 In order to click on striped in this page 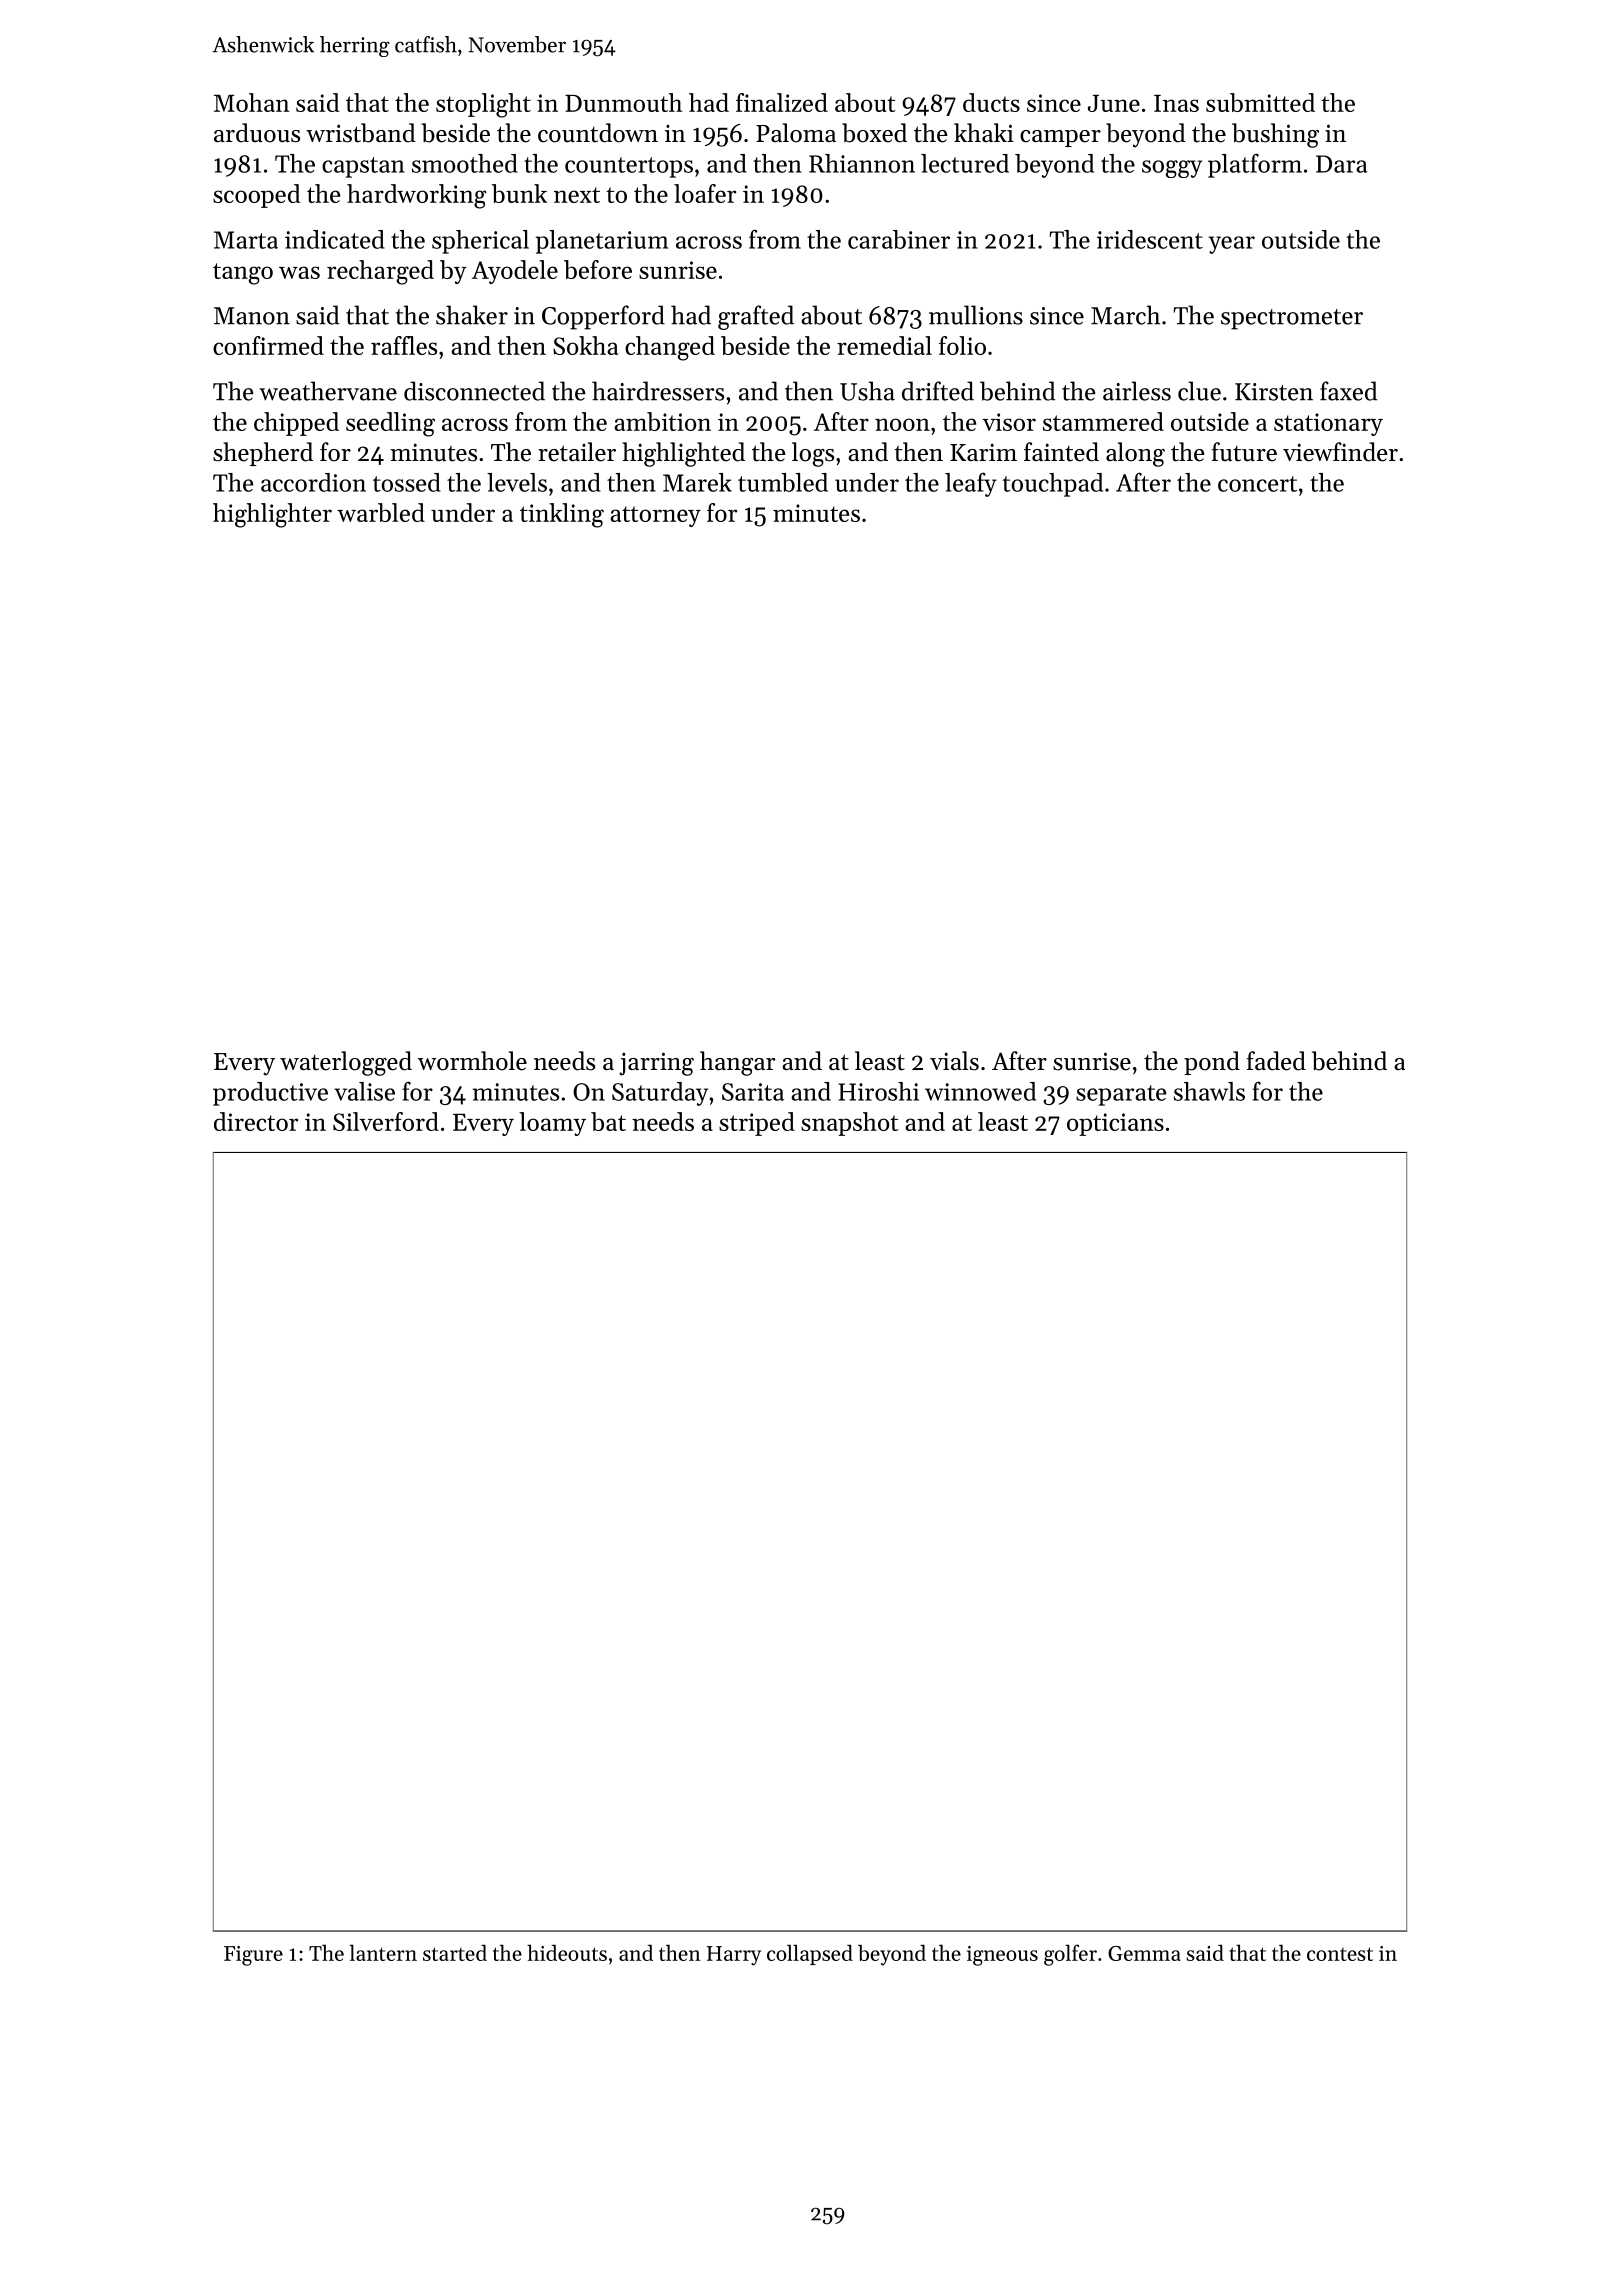, I will do `click(757, 1124)`.
